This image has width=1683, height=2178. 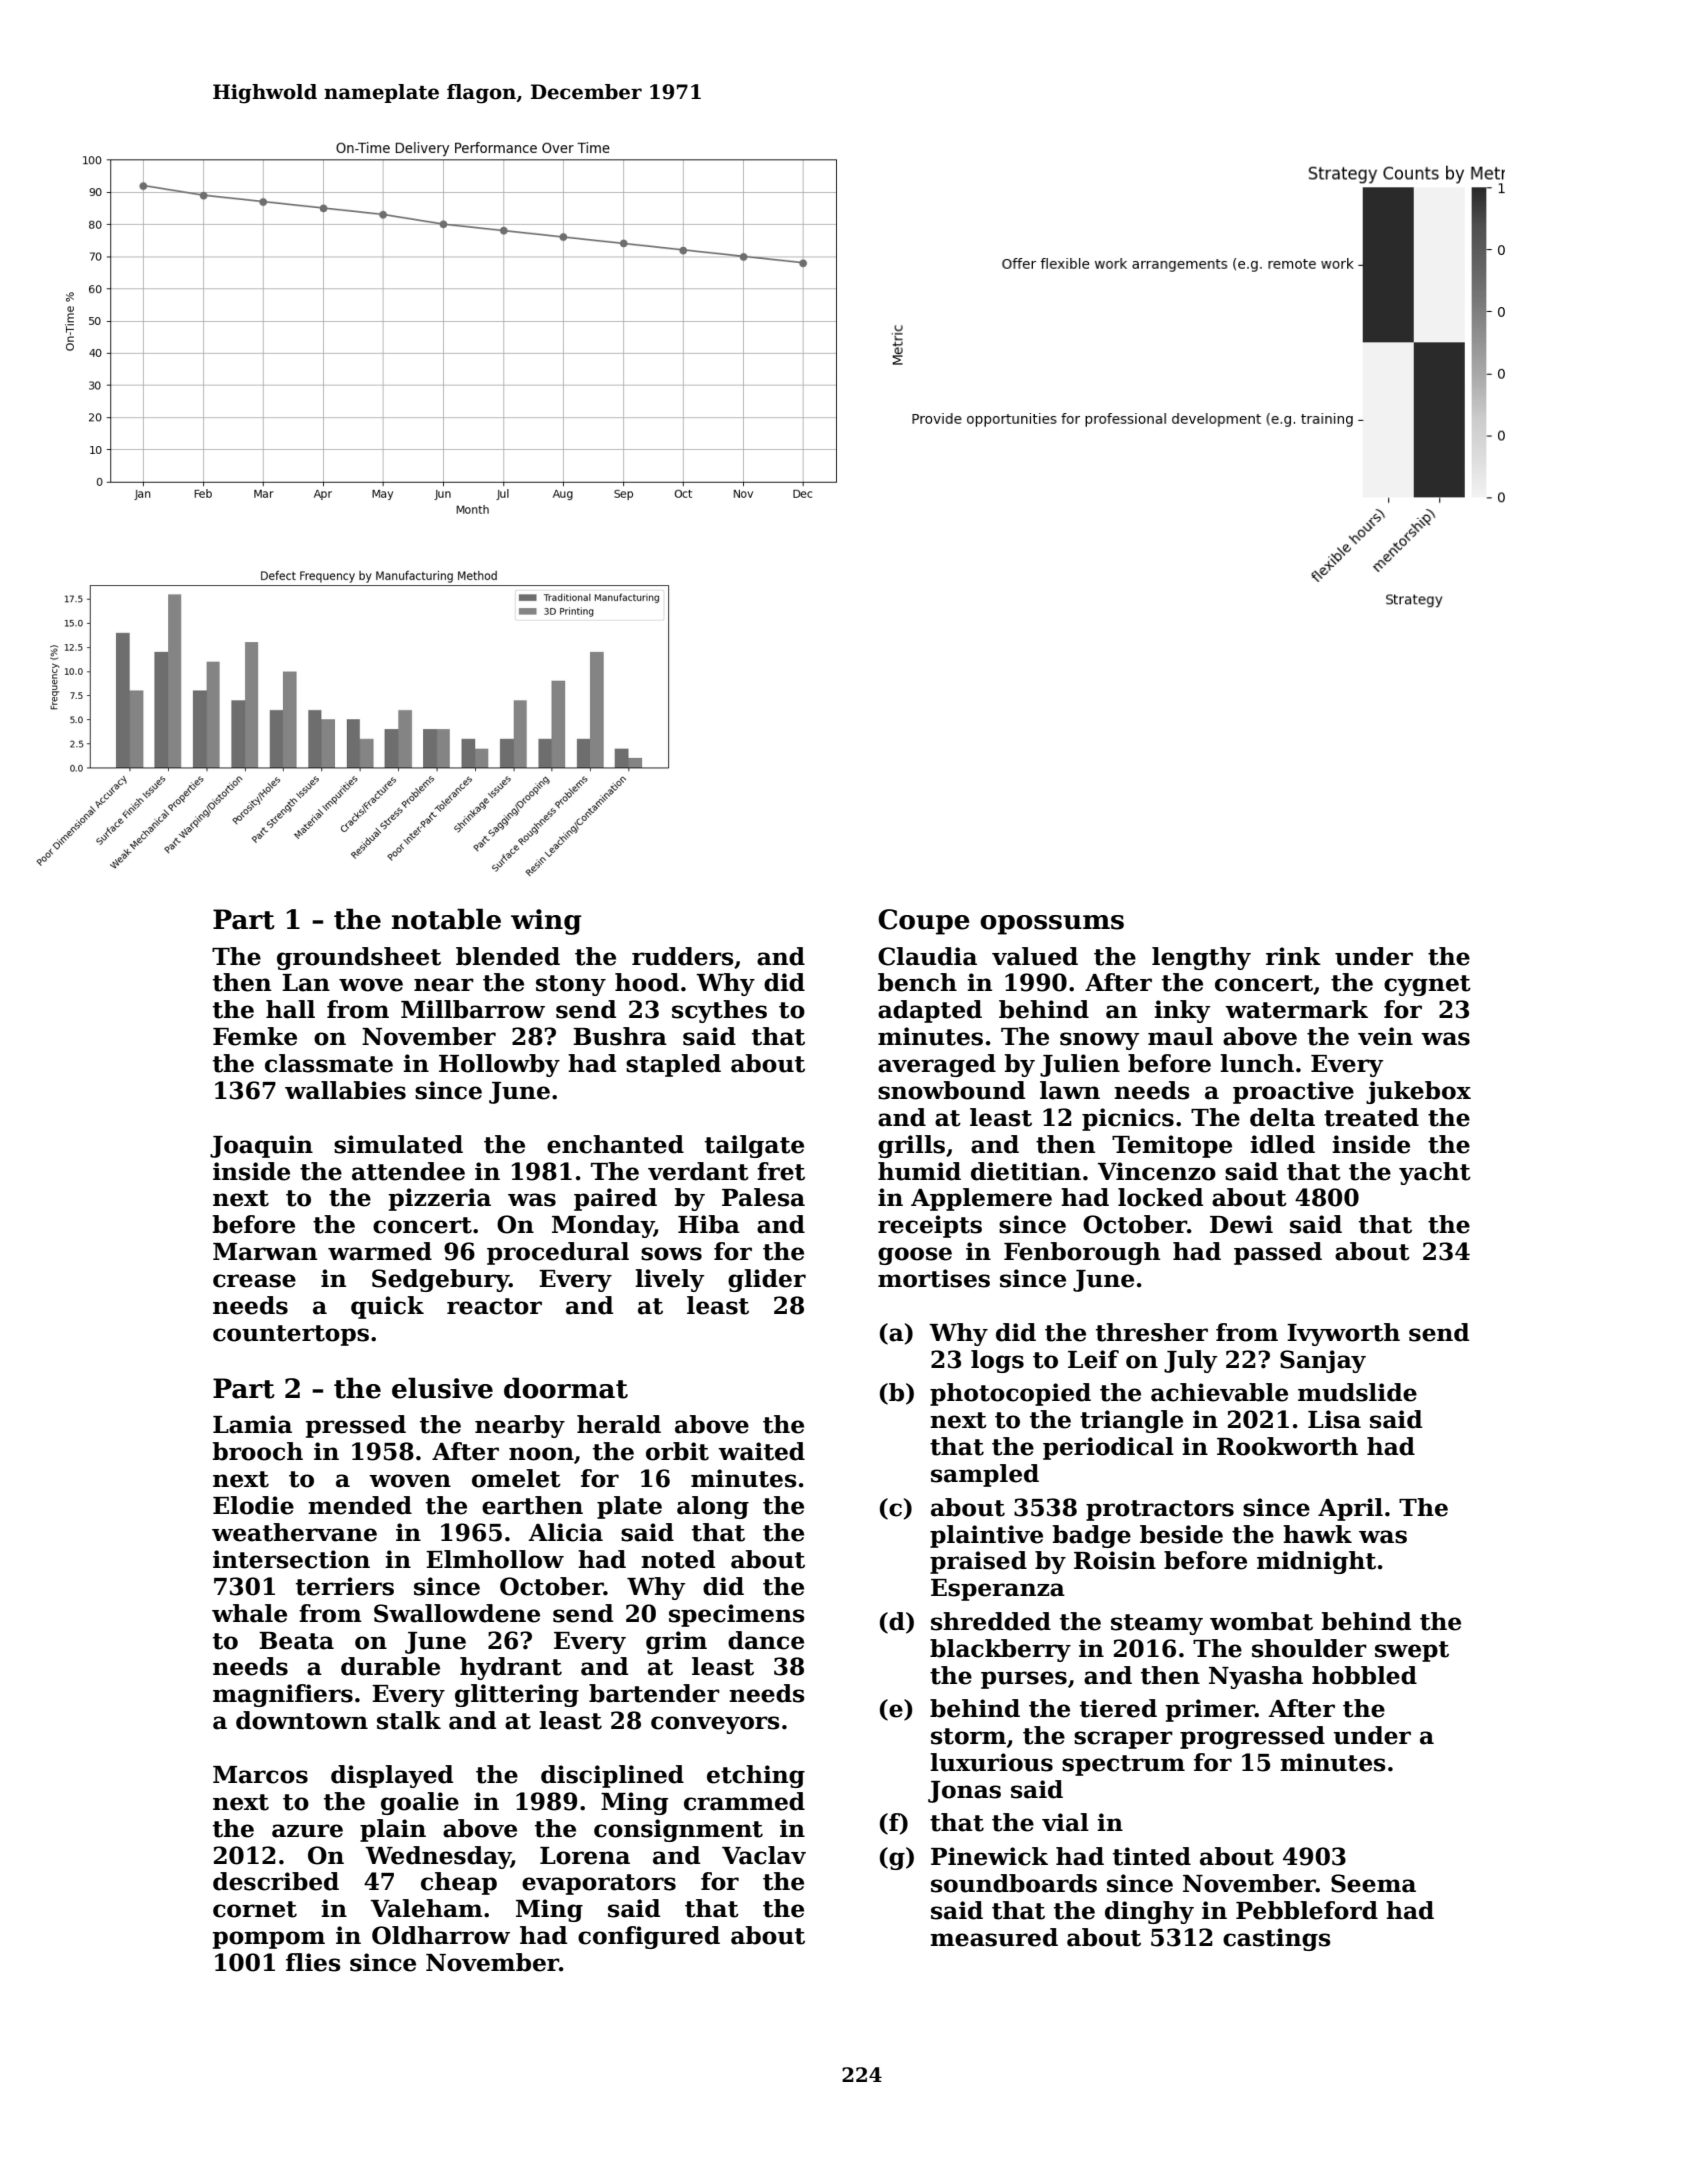 What do you see at coordinates (1427, 985) in the image?
I see `cygnet` at bounding box center [1427, 985].
